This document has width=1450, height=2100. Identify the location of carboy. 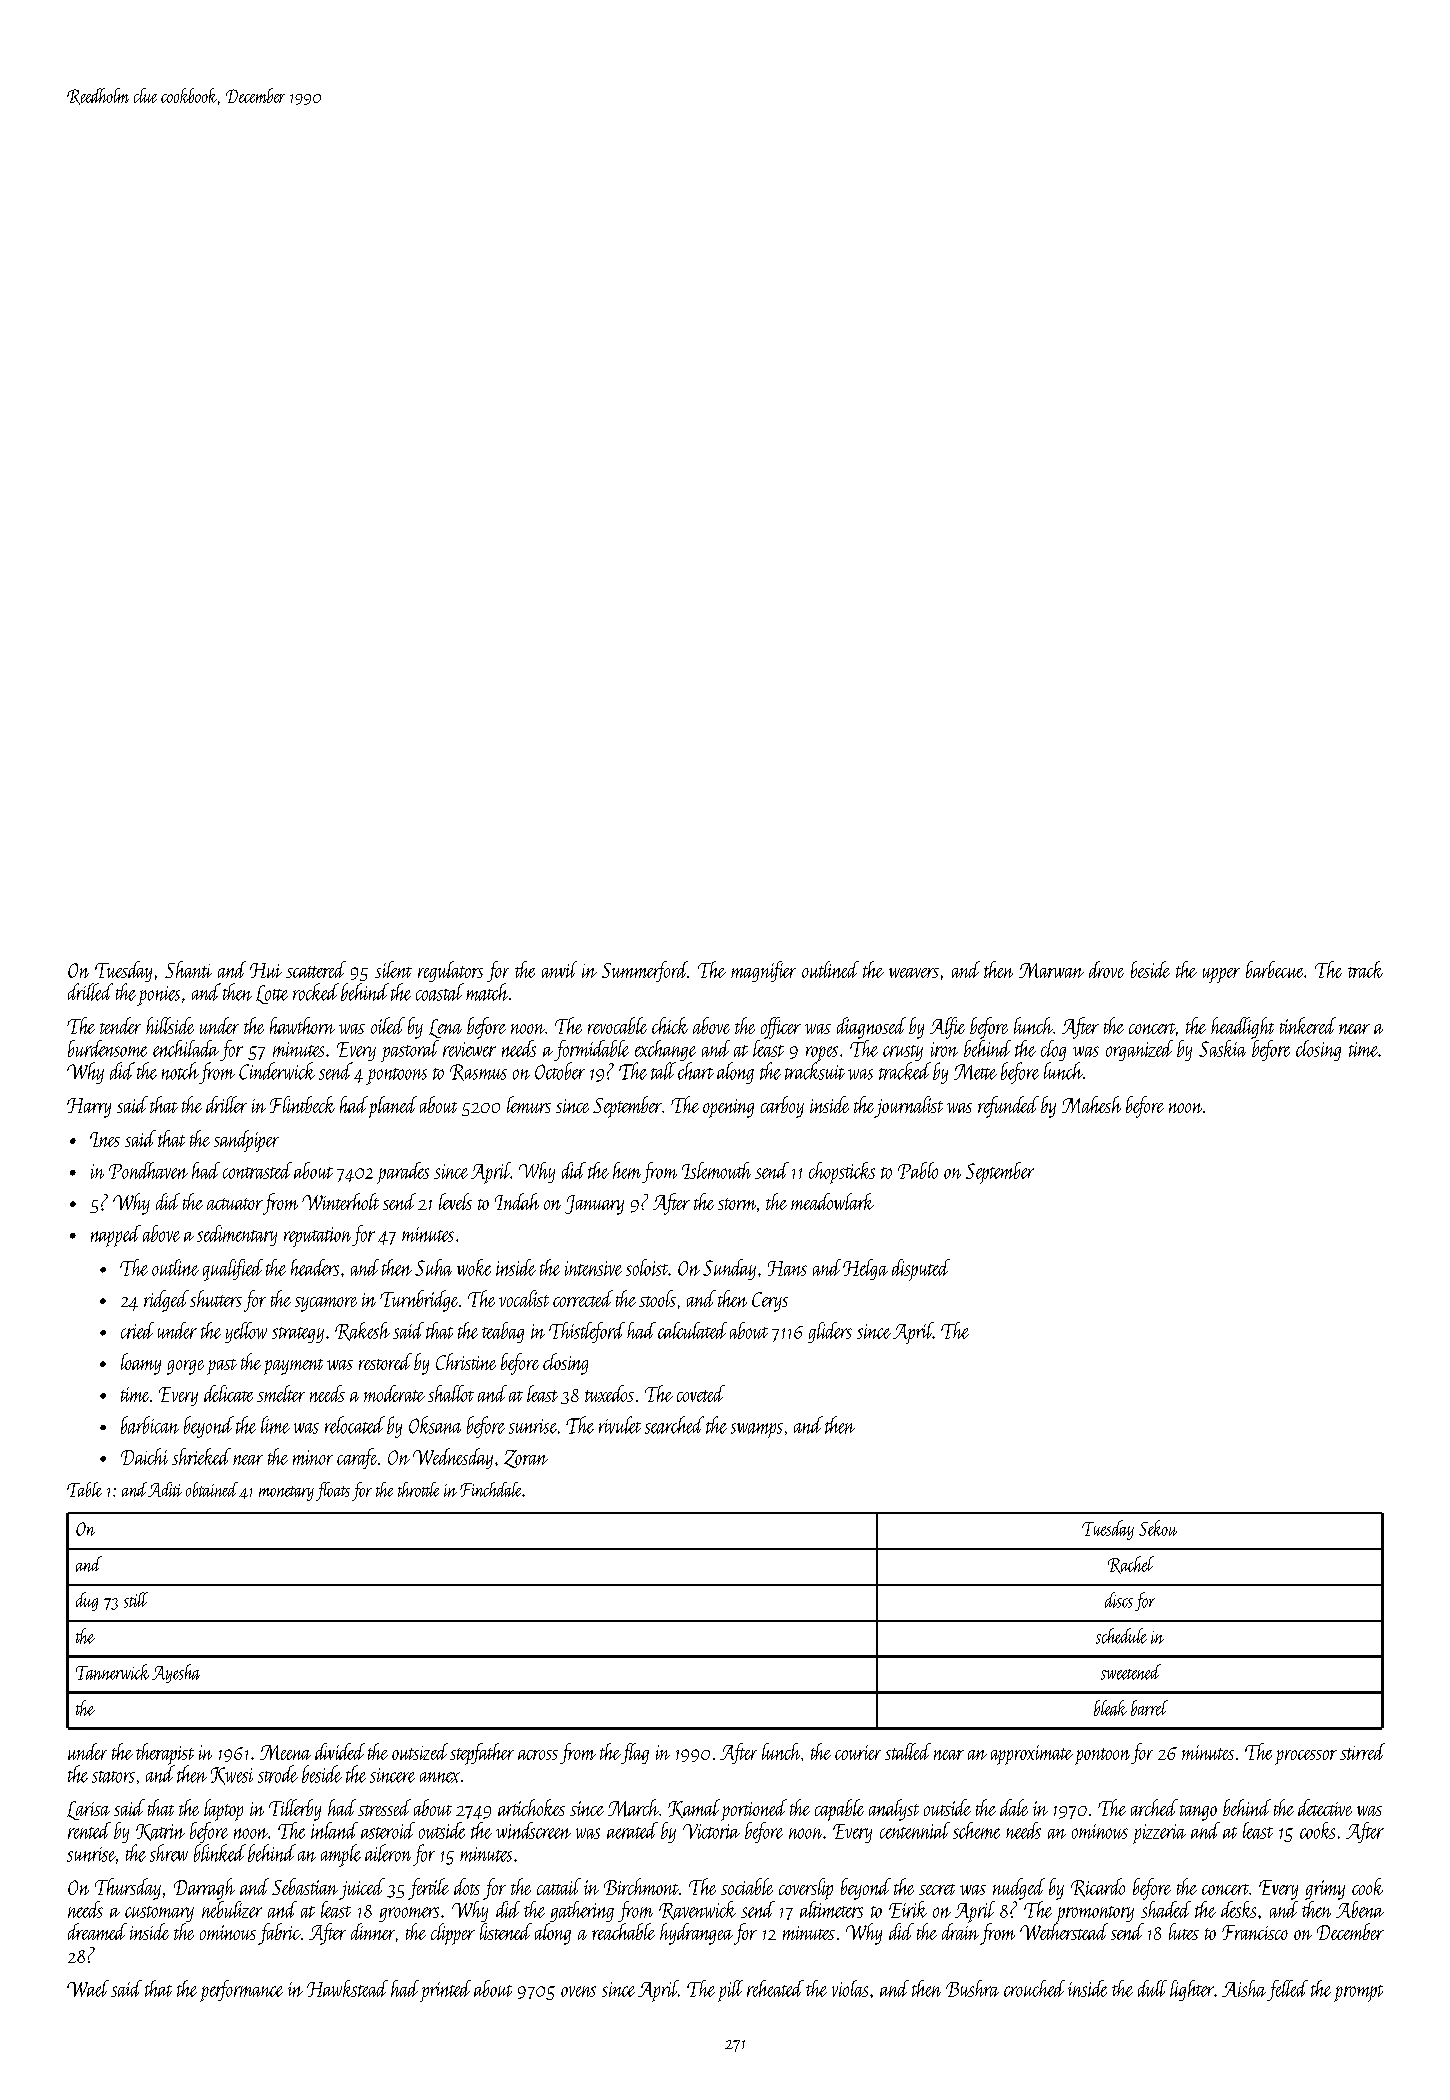
(782, 1107).
